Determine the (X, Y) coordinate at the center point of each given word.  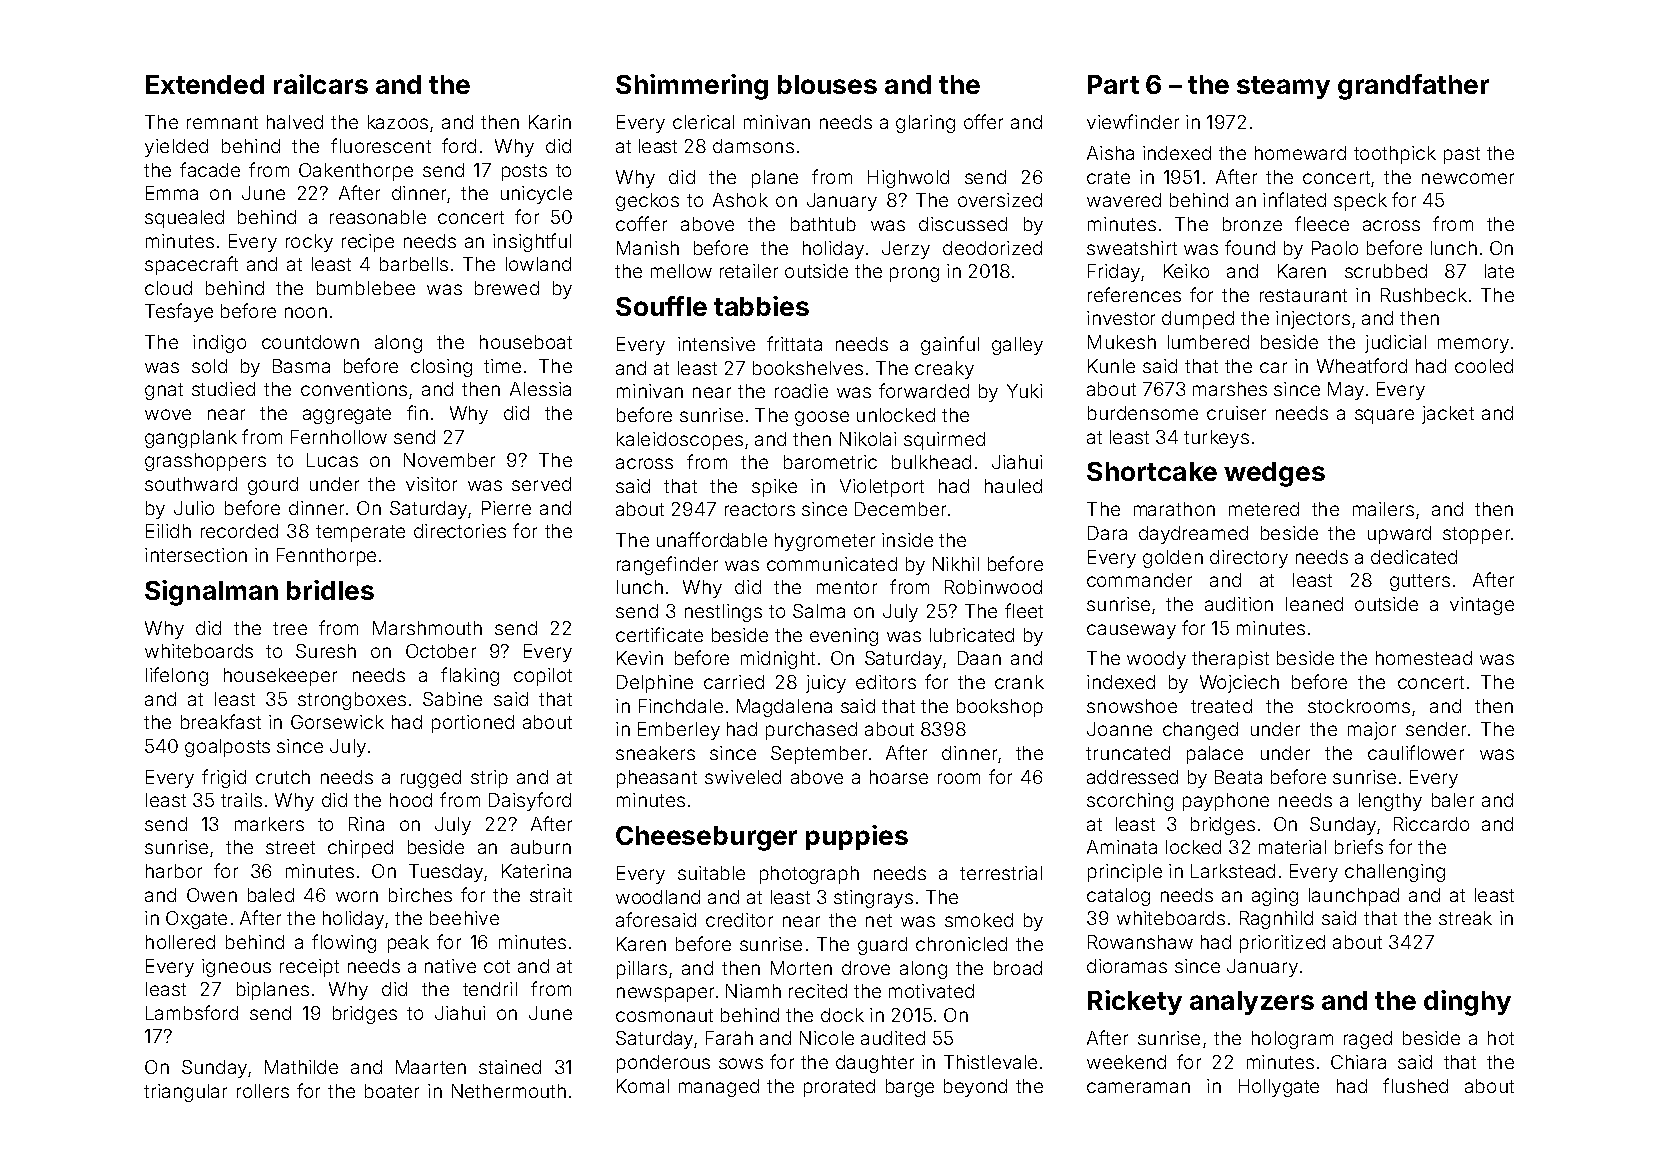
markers (269, 824)
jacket (1448, 415)
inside (907, 540)
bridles (330, 590)
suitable (711, 873)
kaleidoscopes (680, 441)
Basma (301, 366)
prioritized (1282, 944)
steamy (1283, 87)
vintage (1482, 606)
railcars (321, 84)
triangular (185, 1093)
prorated (839, 1088)
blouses (827, 84)
